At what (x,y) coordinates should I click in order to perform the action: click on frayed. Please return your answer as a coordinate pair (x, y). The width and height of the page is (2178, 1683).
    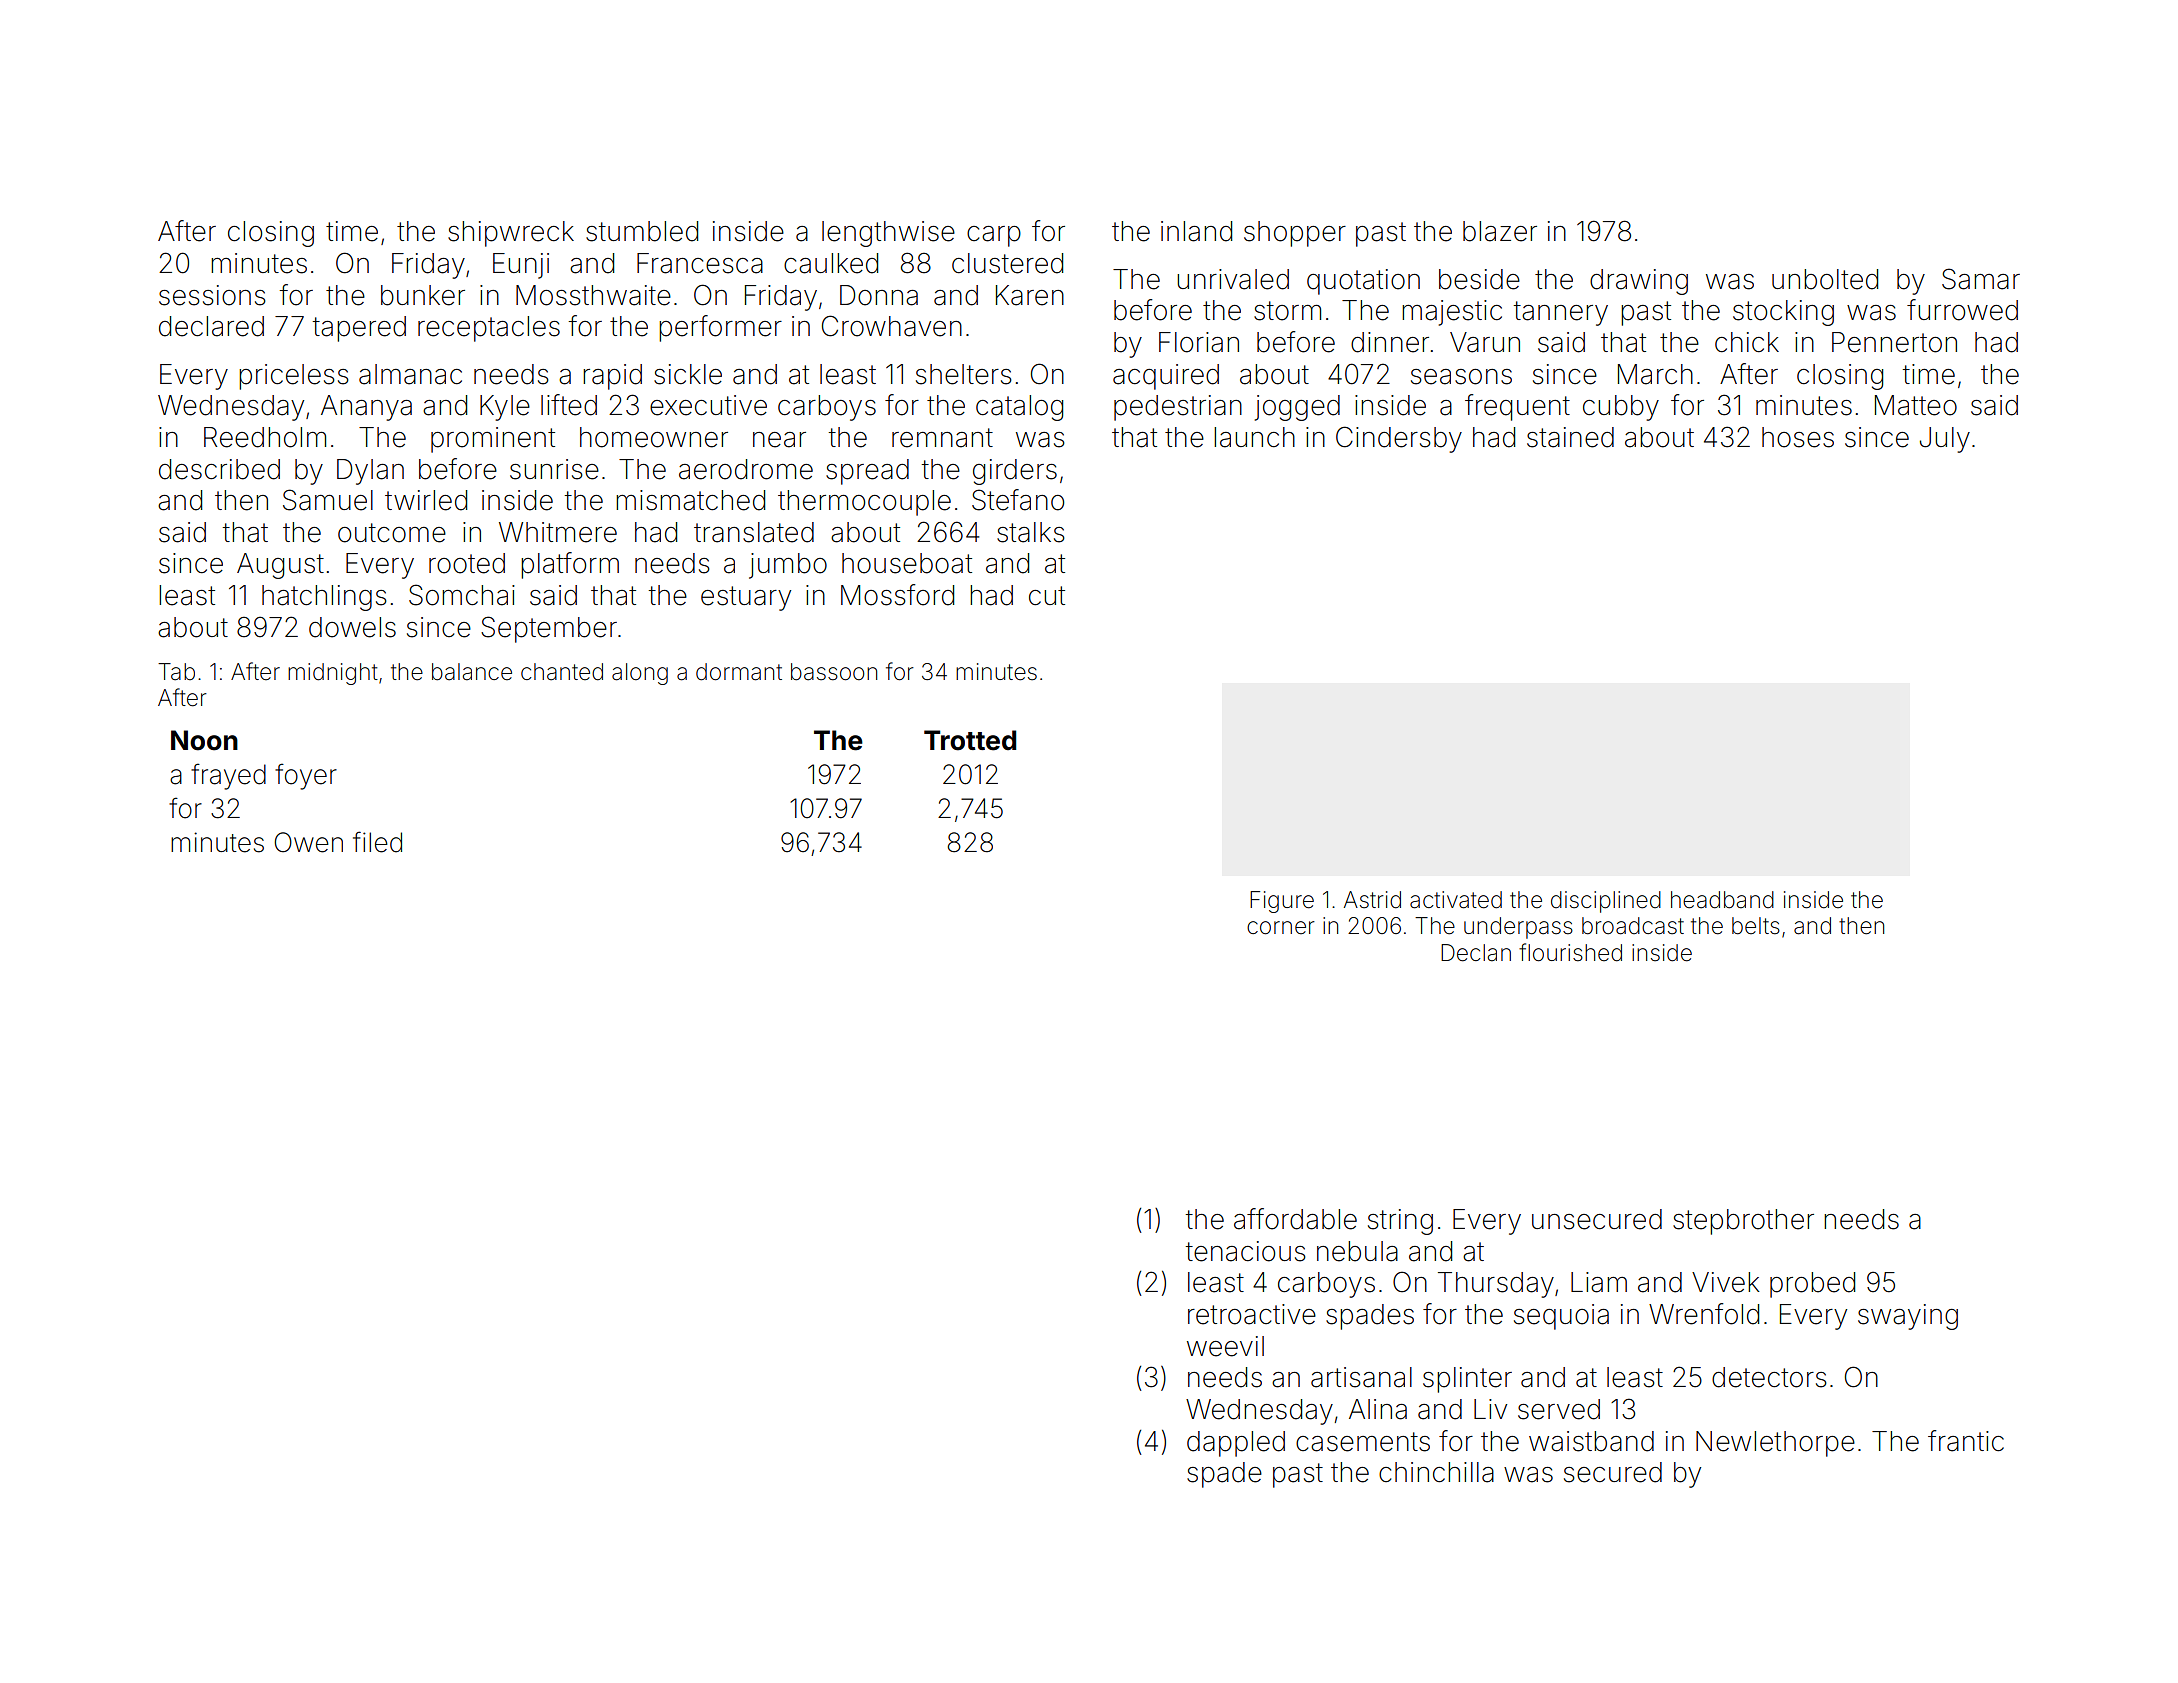
    Looking at the image, I should click on (228, 776).
